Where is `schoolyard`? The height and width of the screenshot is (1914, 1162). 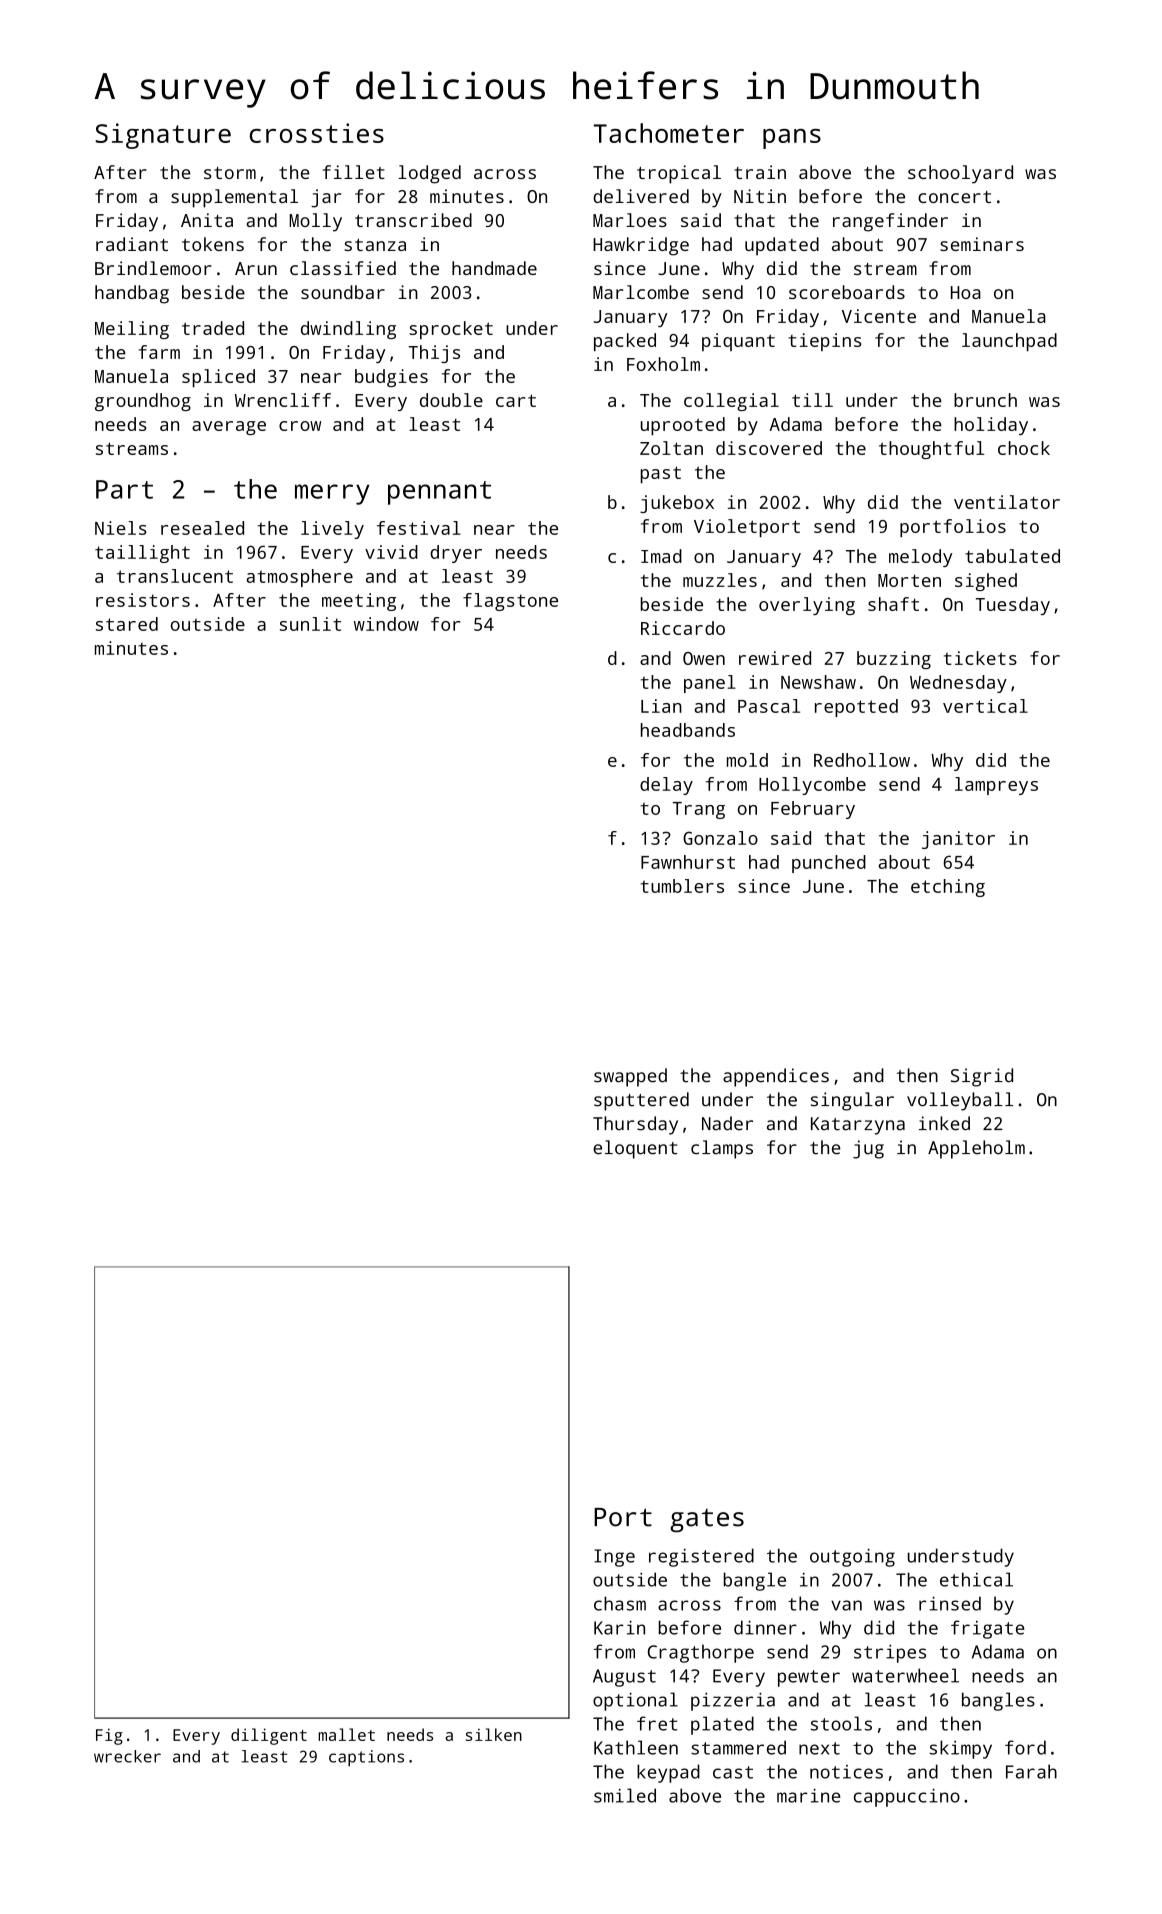
schoolyard is located at coordinates (960, 174).
